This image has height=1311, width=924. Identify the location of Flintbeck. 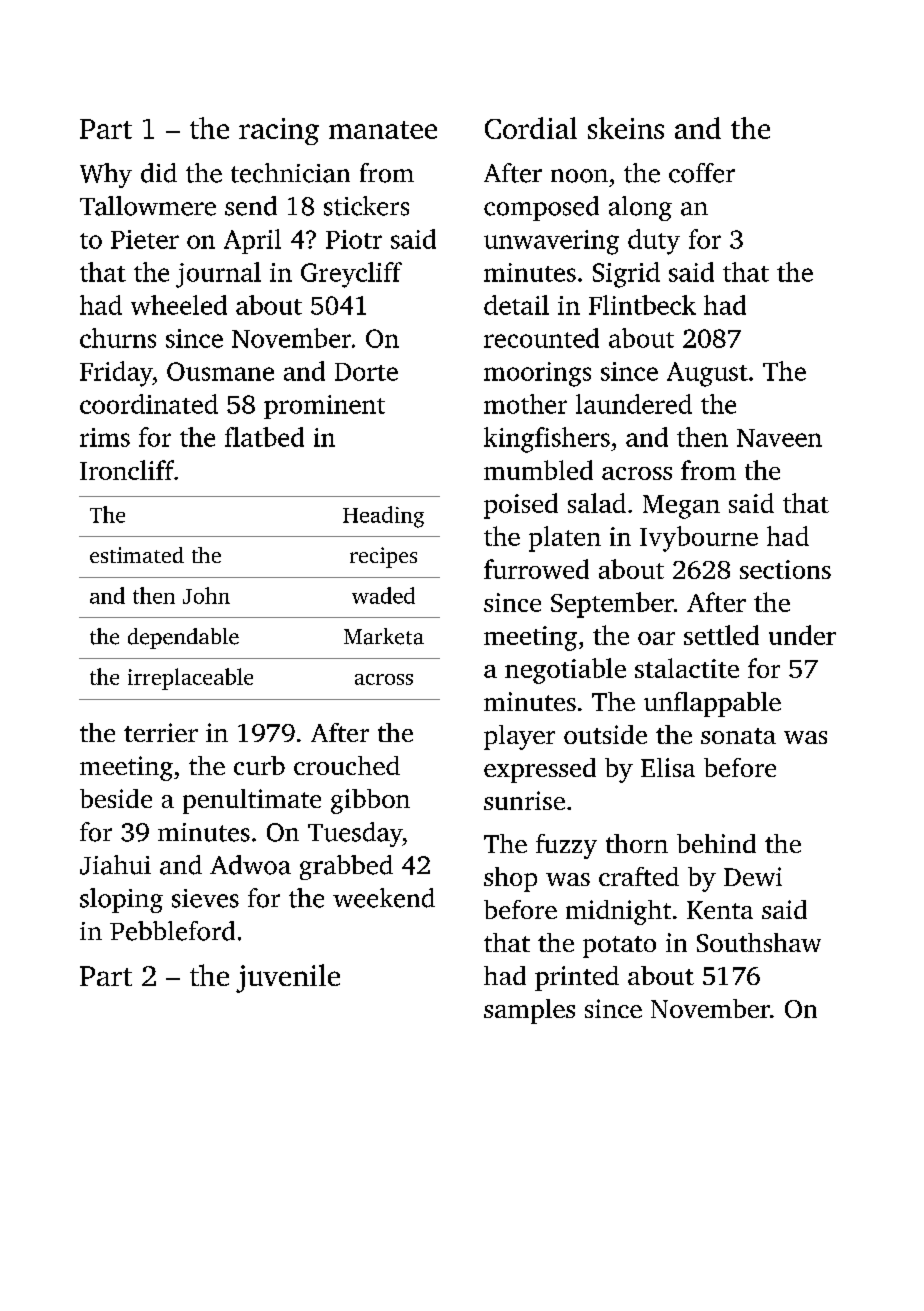
(642, 305).
